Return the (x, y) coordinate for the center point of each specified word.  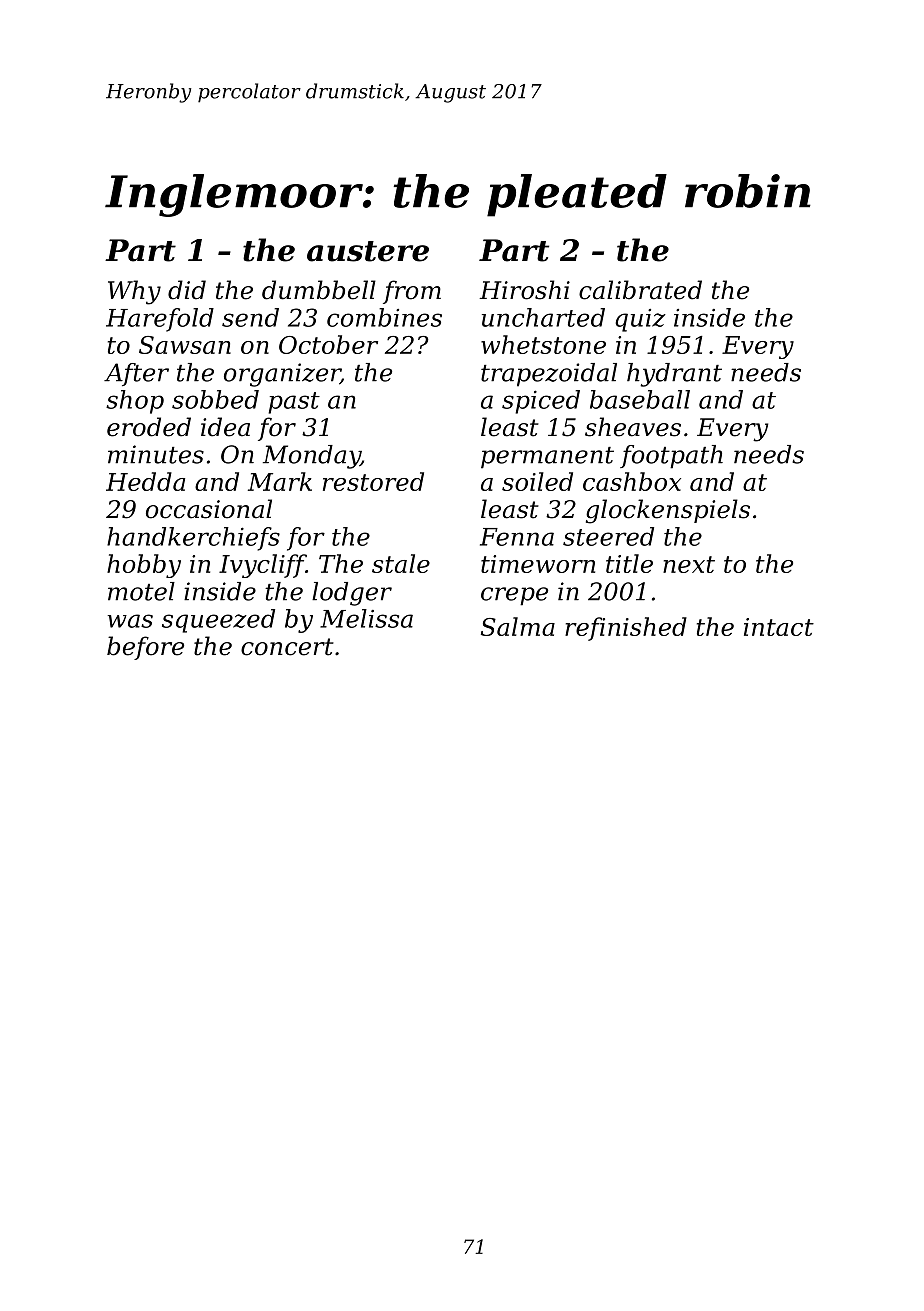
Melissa (366, 618)
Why (134, 292)
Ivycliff (262, 566)
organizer (282, 375)
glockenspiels (668, 511)
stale (401, 563)
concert (287, 647)
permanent (547, 458)
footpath (671, 457)
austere (368, 251)
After (136, 374)
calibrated (640, 290)
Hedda (145, 481)
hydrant (674, 375)
